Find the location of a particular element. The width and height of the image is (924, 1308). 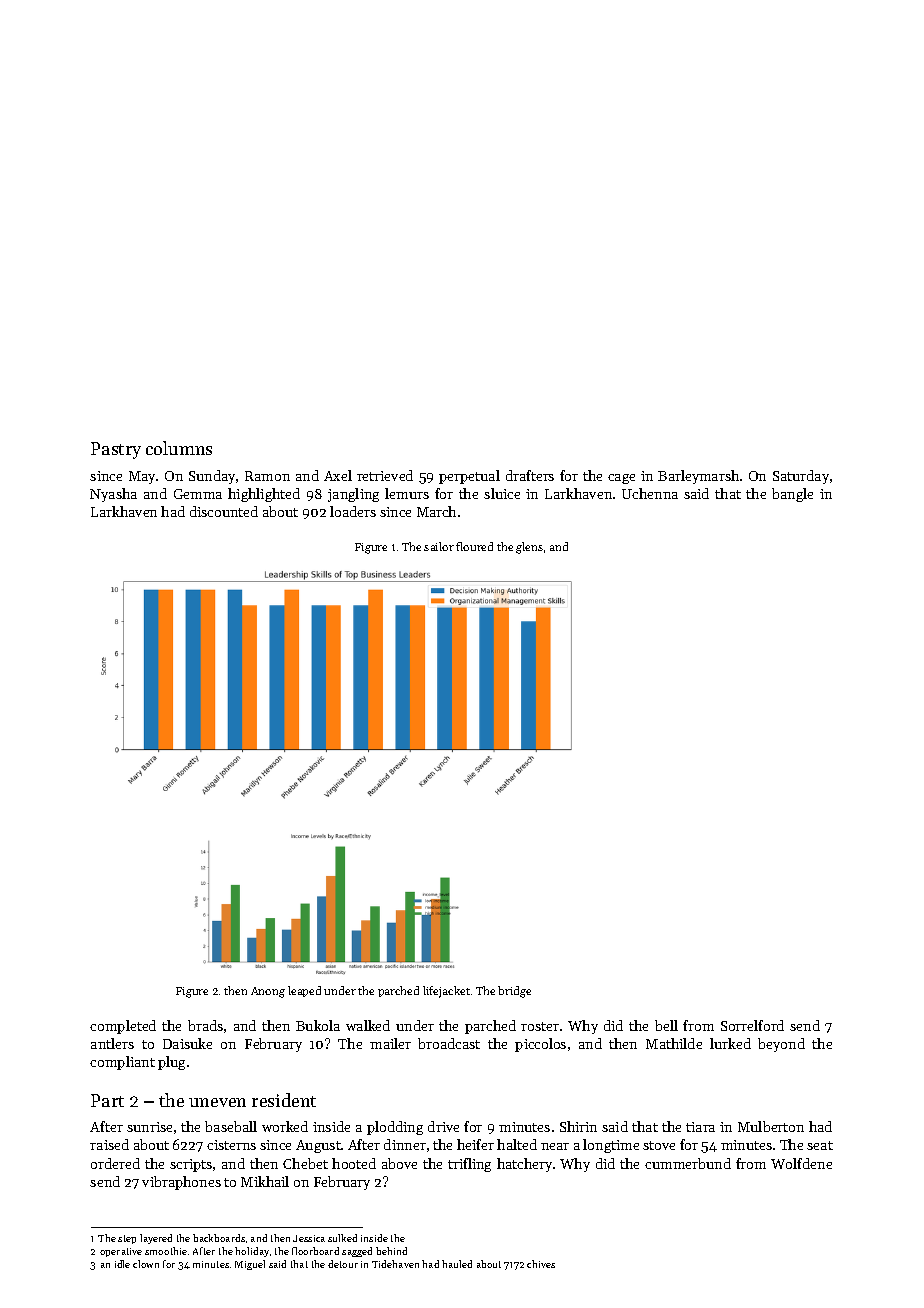

idle is located at coordinates (122, 1264).
